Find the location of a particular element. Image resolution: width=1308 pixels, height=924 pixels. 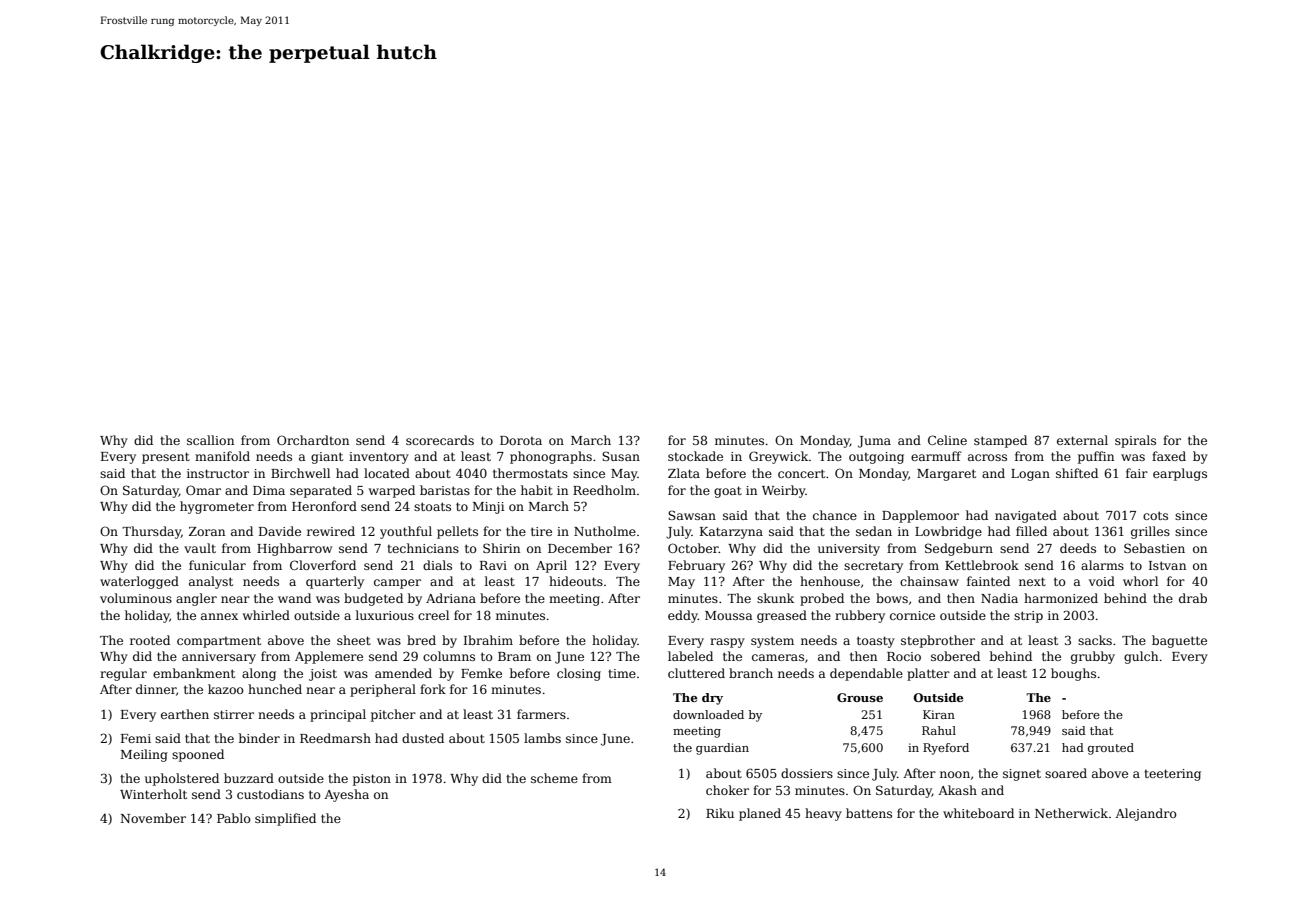

scheme is located at coordinates (554, 778).
